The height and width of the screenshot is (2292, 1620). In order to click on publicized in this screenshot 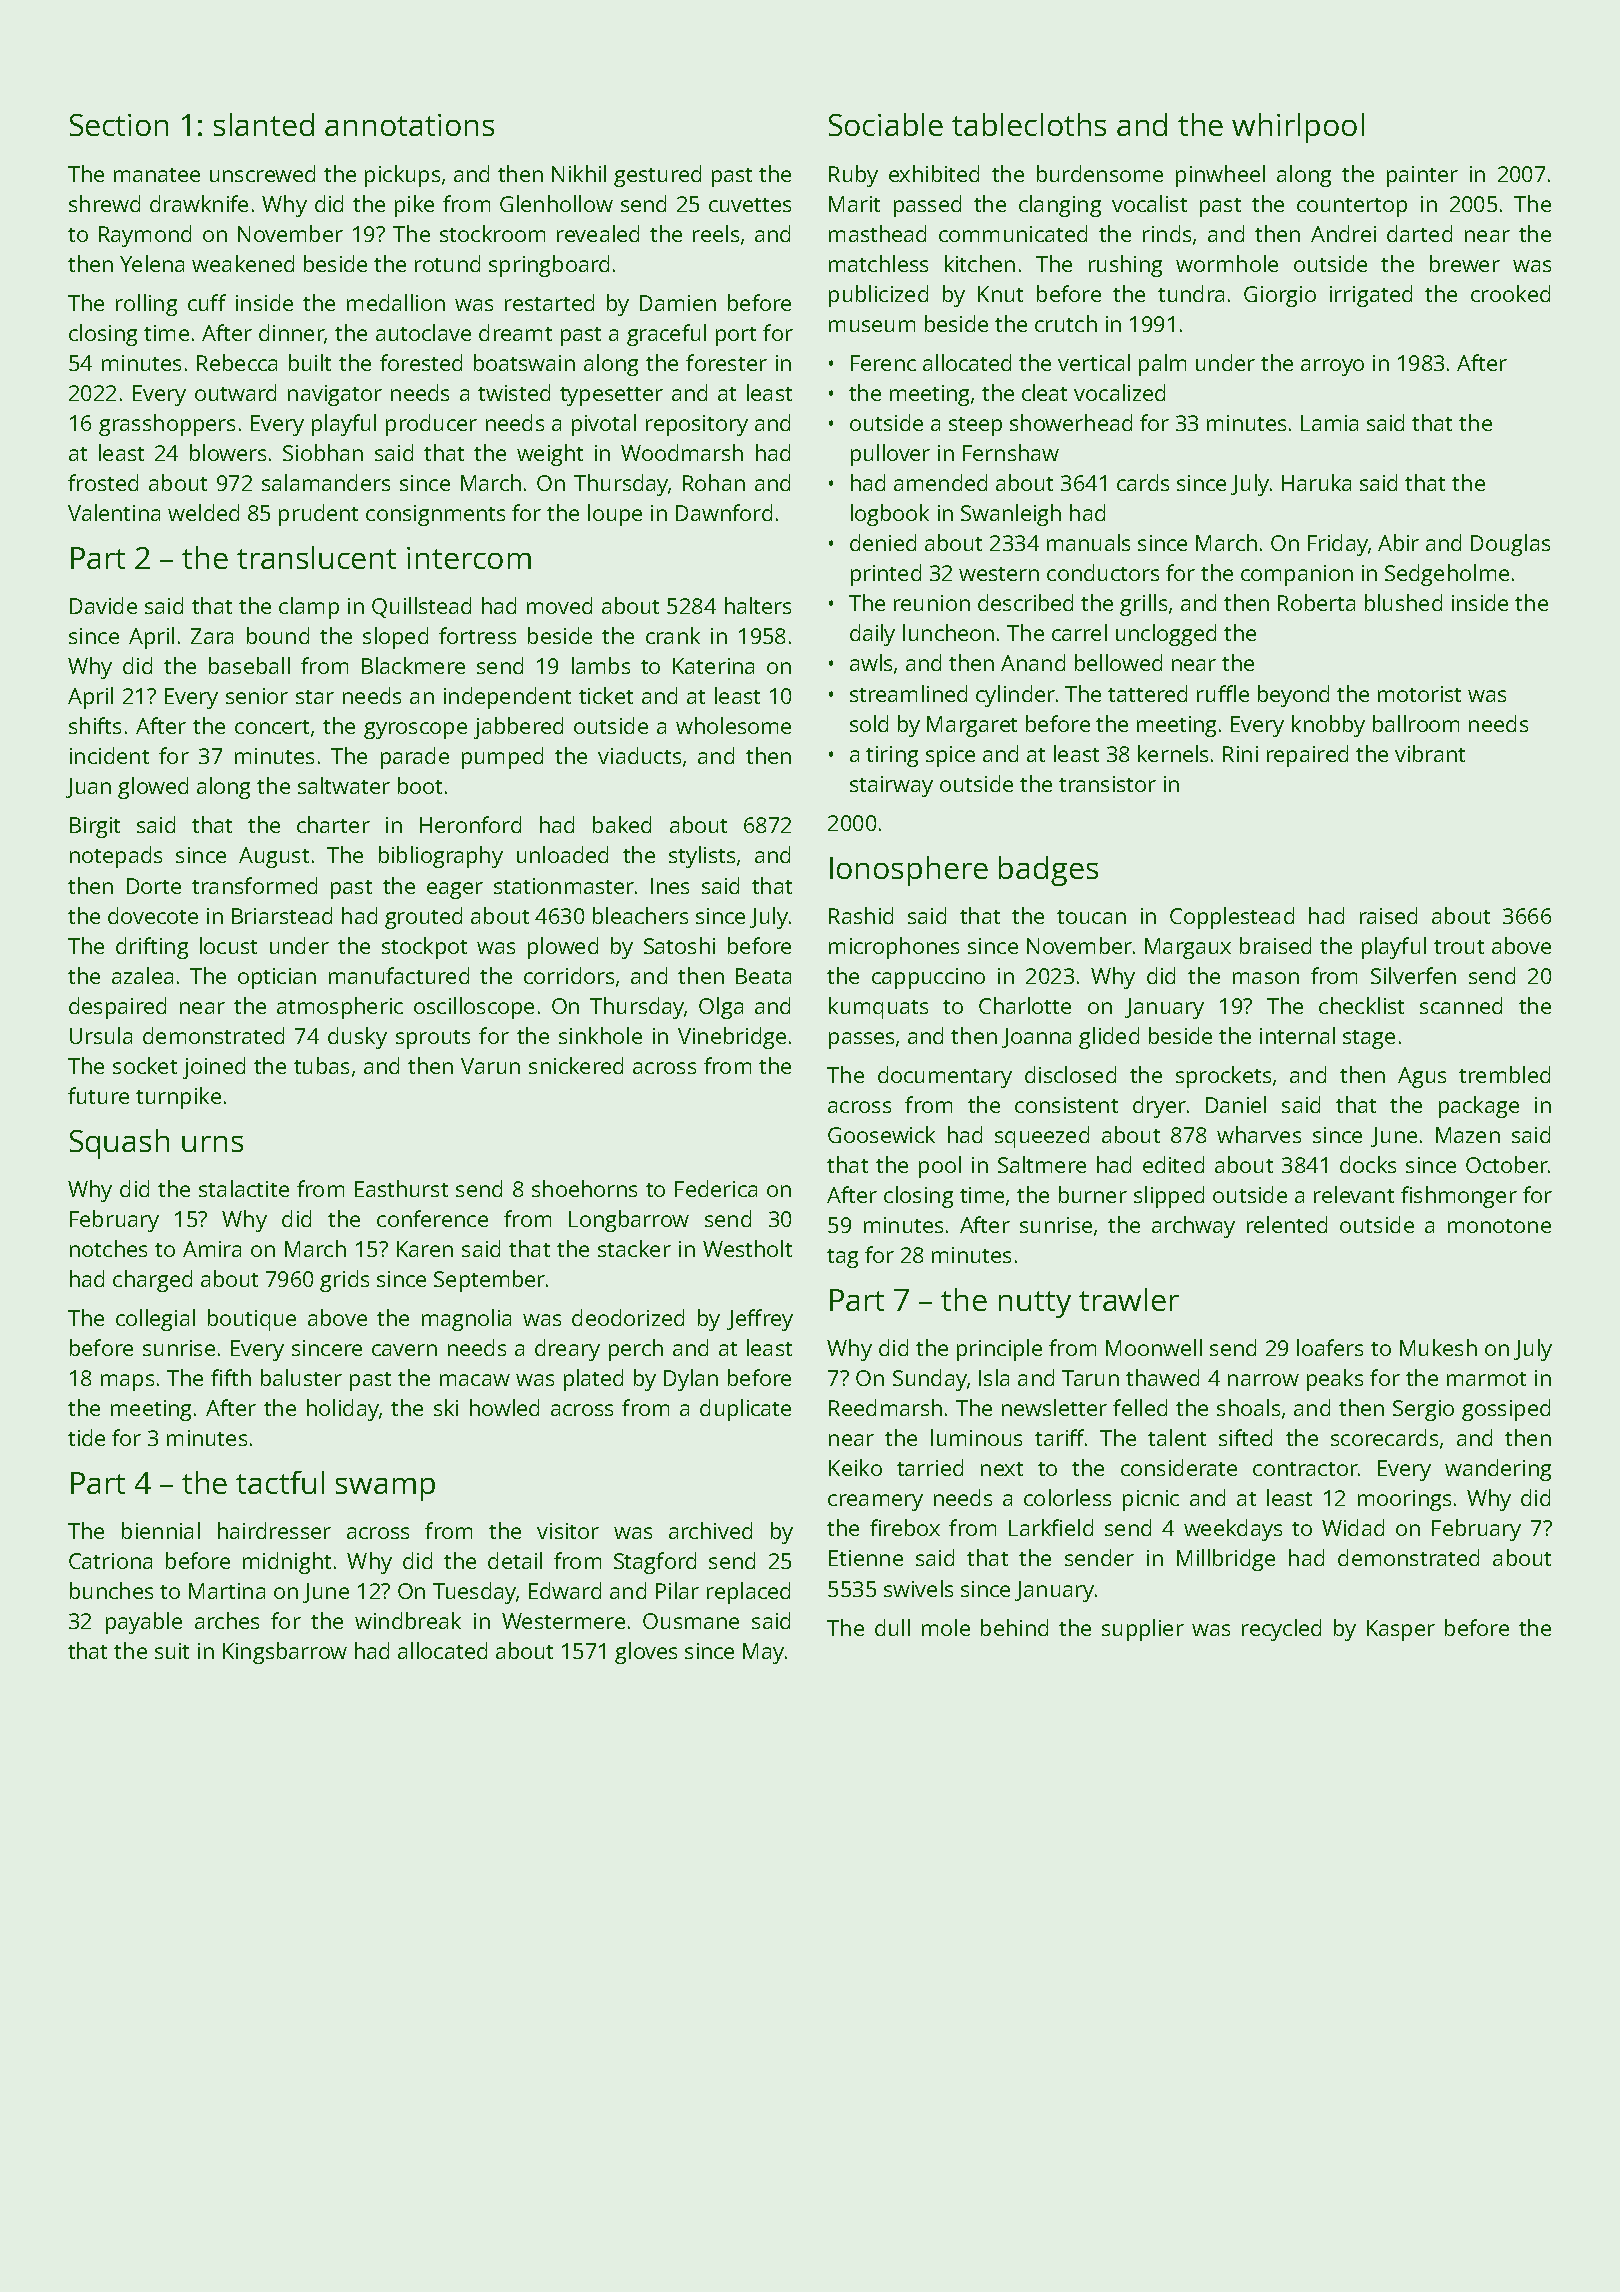, I will do `click(878, 296)`.
